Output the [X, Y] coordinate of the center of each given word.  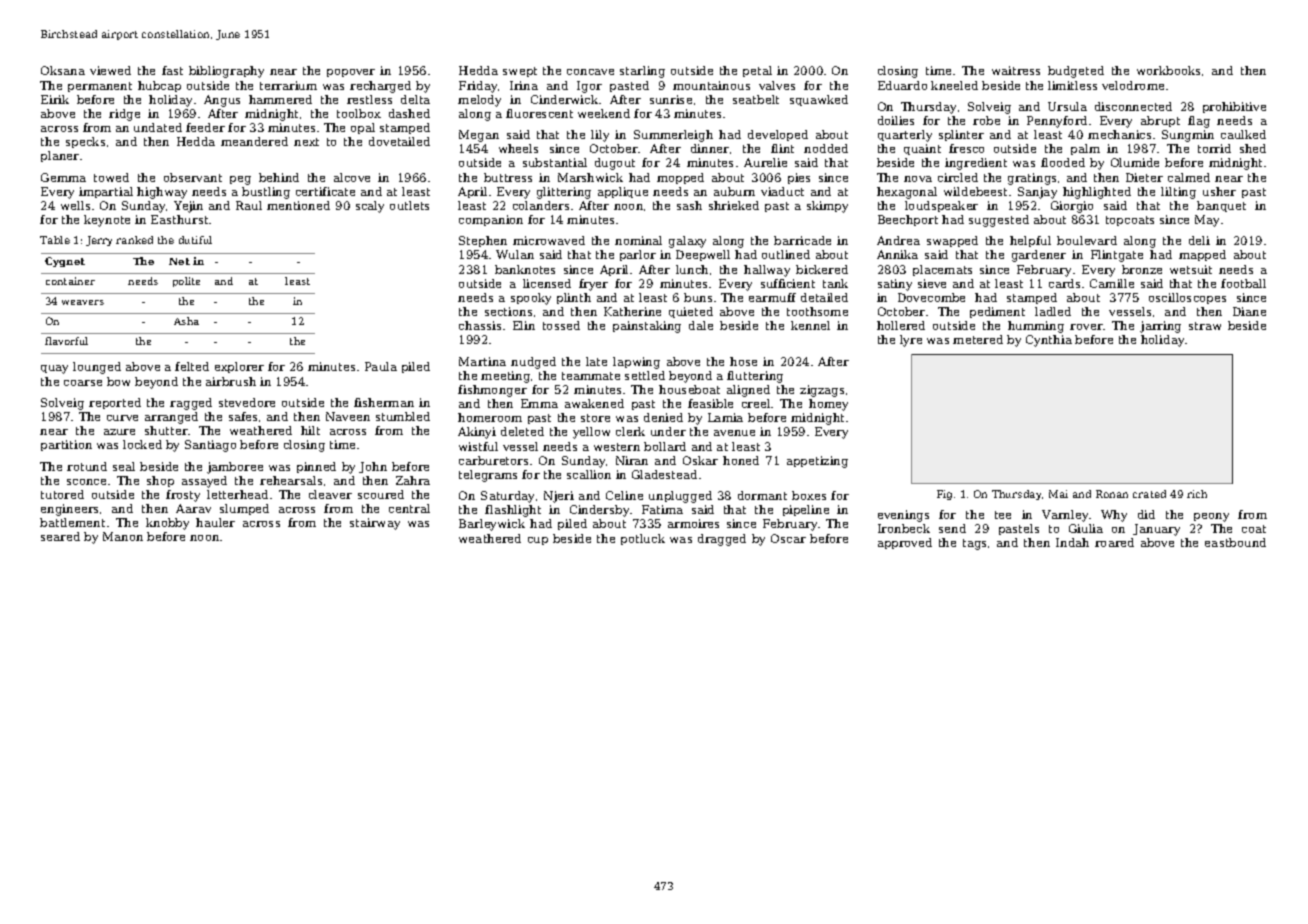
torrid [1214, 148]
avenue [734, 433]
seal [124, 466]
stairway [375, 524]
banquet [1221, 206]
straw [1205, 326]
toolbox [359, 113]
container [70, 281]
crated [1149, 494]
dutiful [195, 240]
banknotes [525, 269]
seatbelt [756, 99]
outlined [786, 254]
